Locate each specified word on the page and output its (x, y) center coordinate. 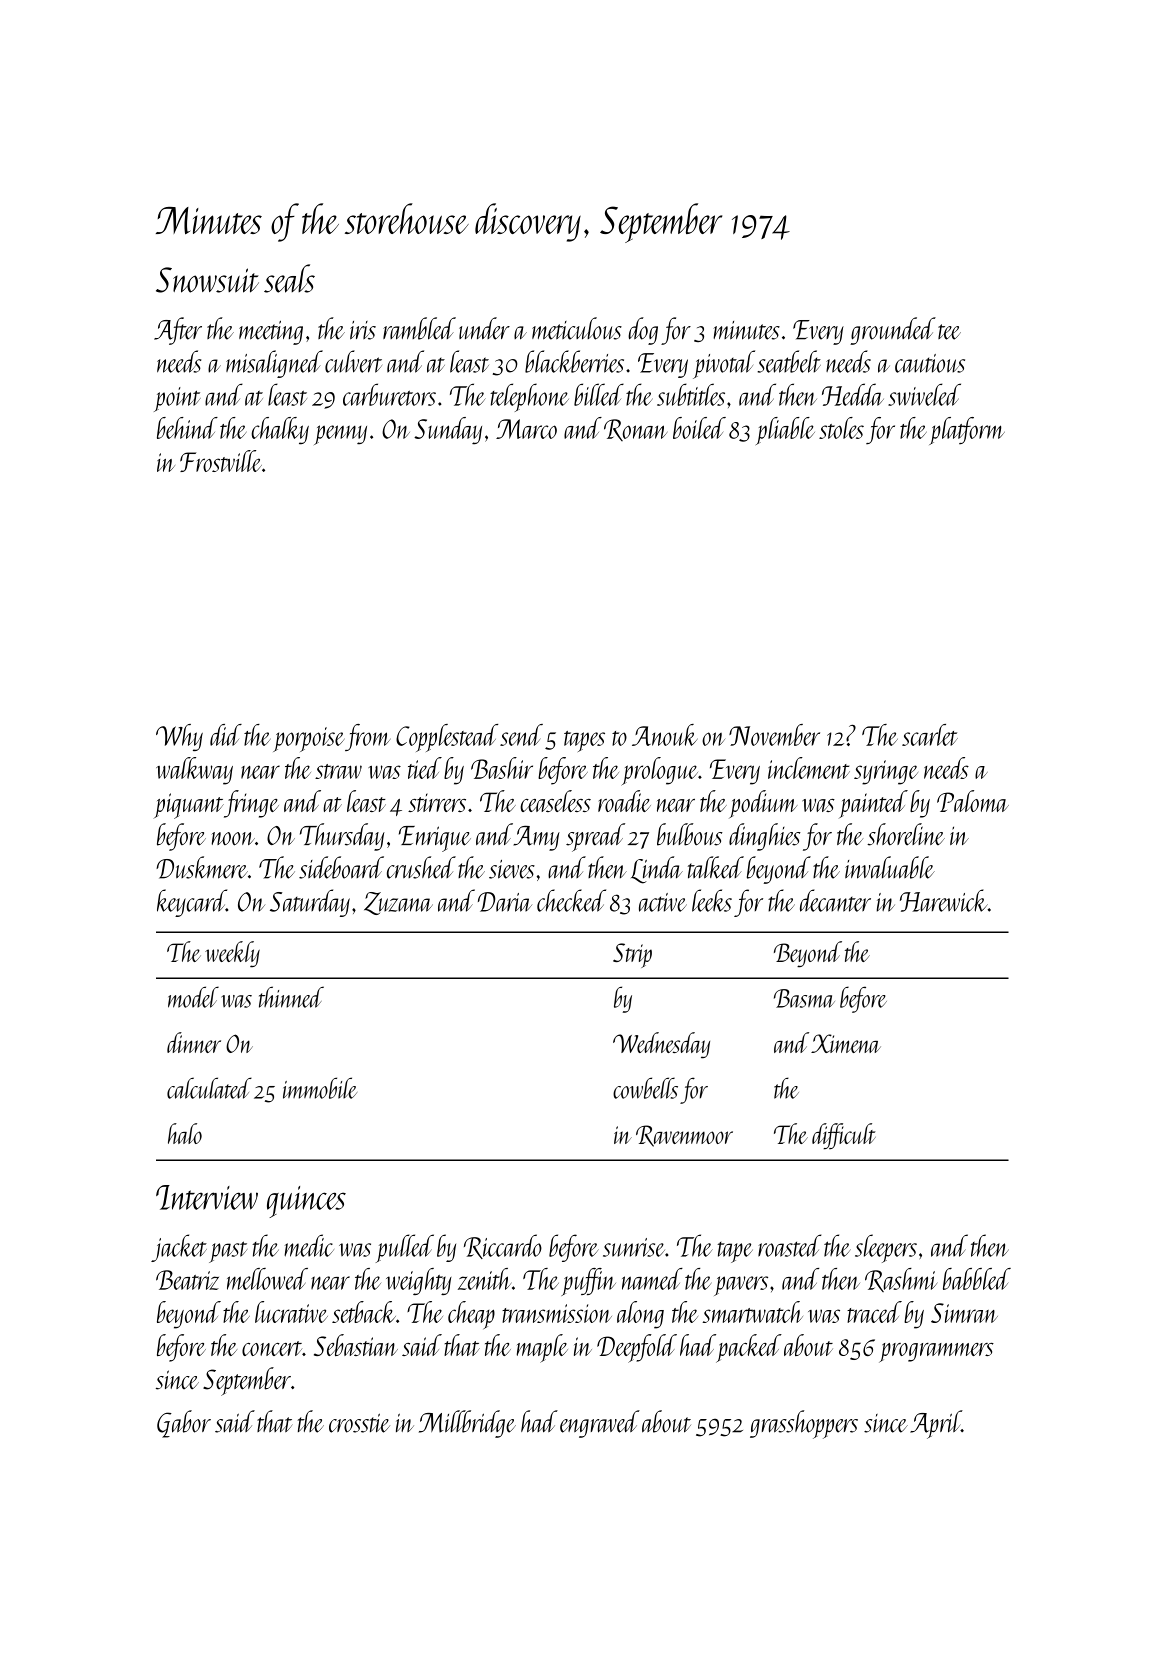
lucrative (291, 1312)
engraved (600, 1424)
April (935, 1424)
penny (340, 435)
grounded (893, 331)
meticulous (577, 328)
